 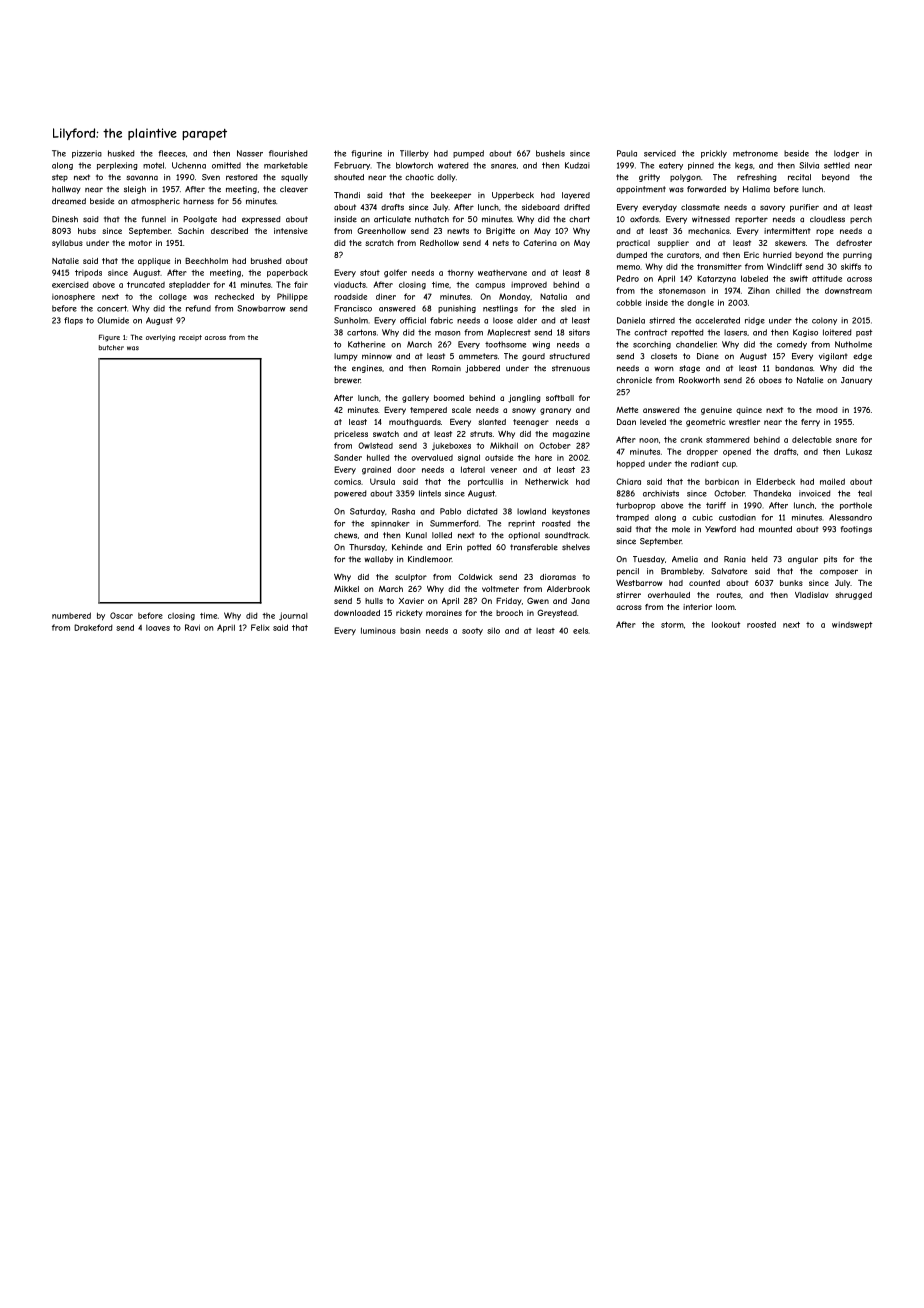 What do you see at coordinates (864, 333) in the document?
I see `past` at bounding box center [864, 333].
